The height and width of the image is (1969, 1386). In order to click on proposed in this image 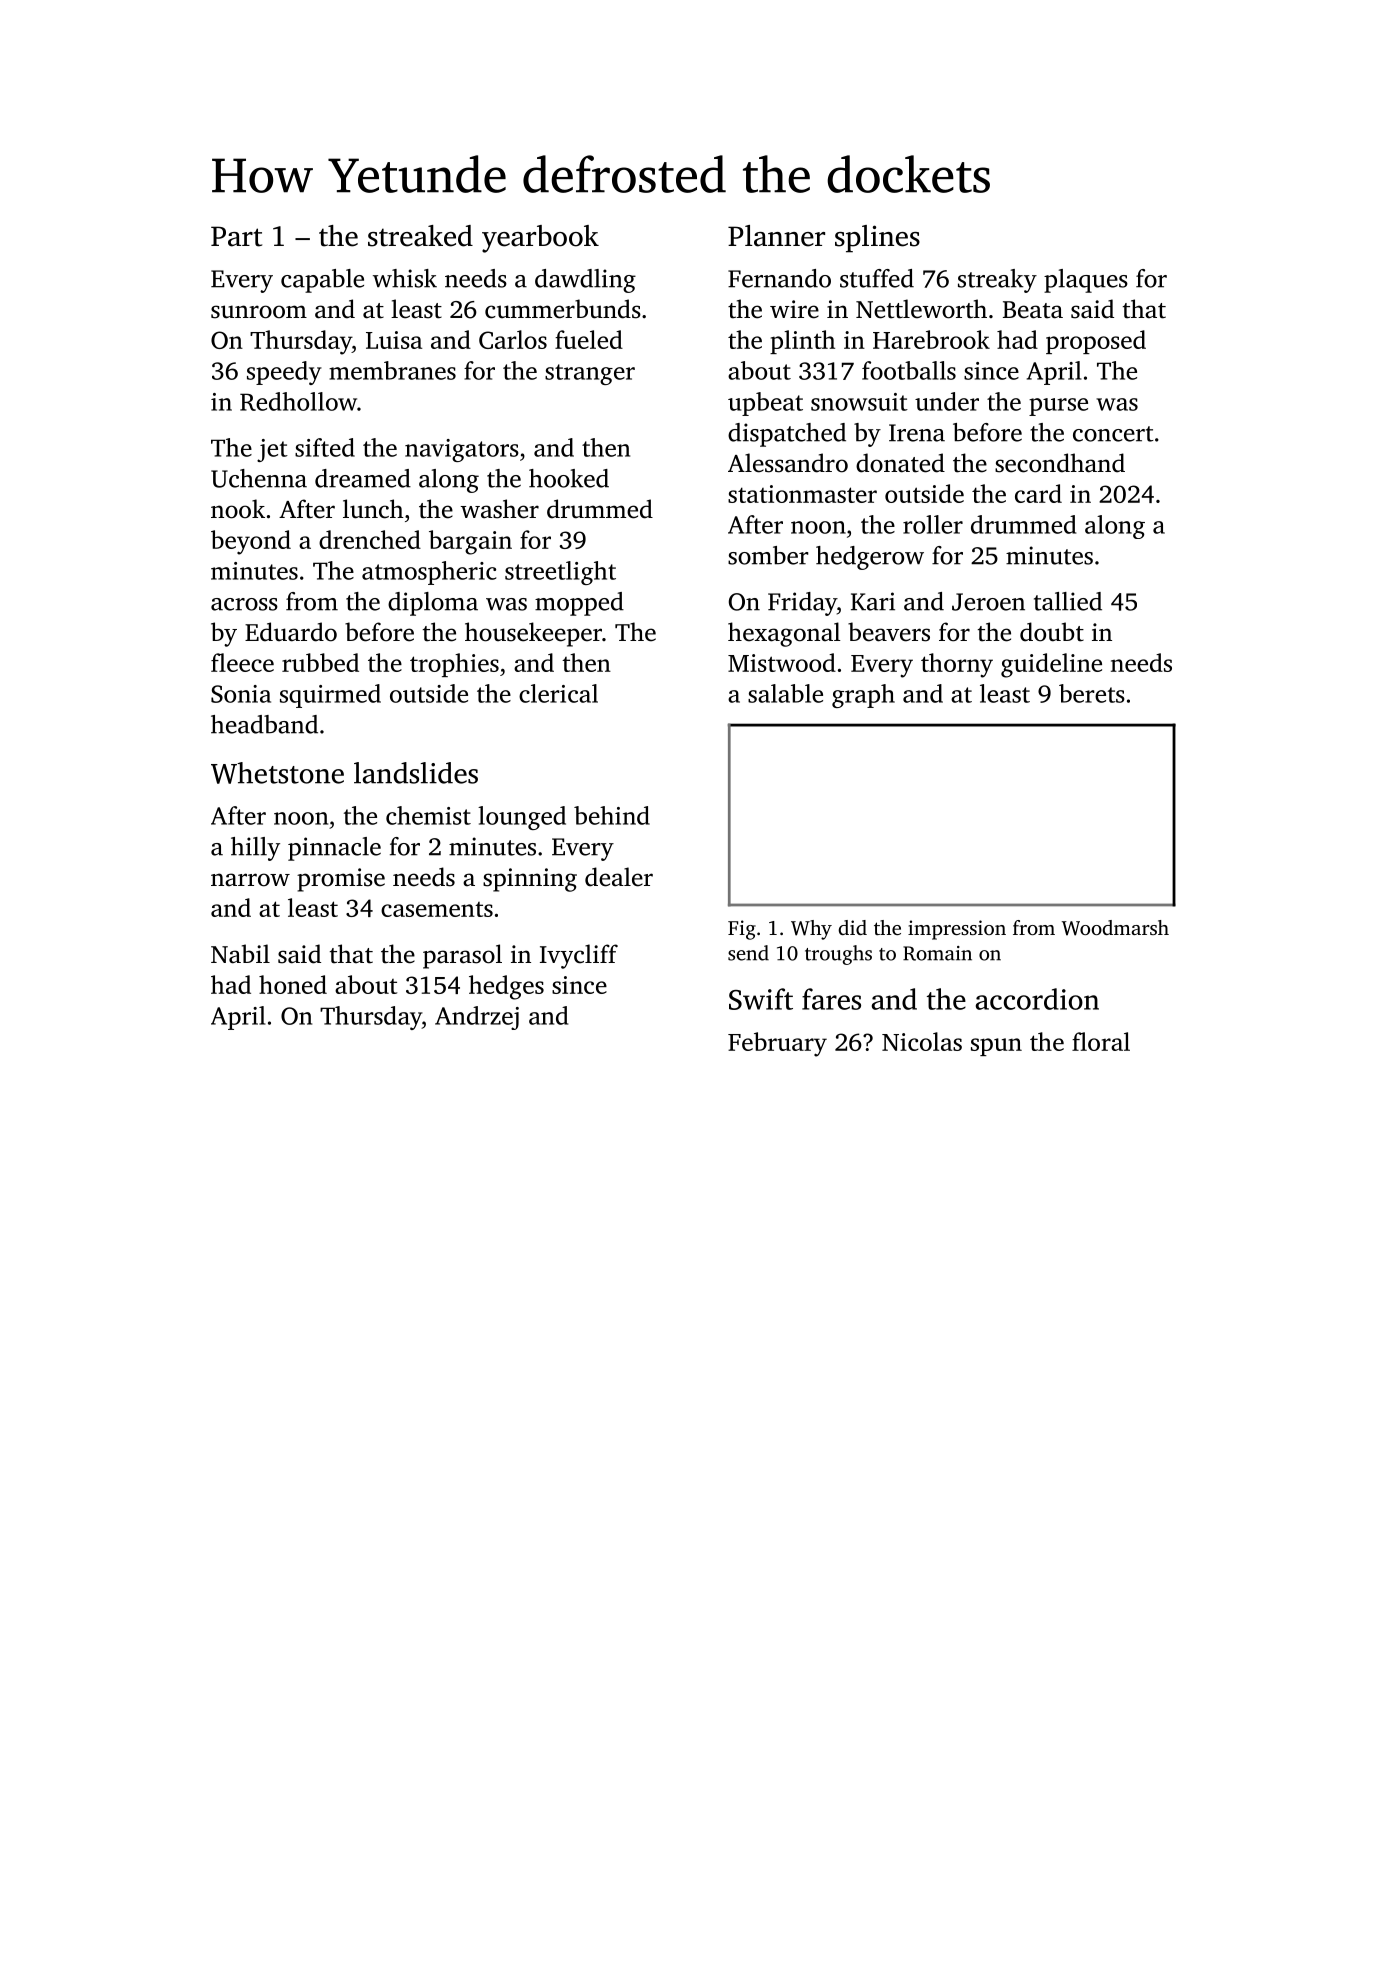, I will do `click(1096, 342)`.
